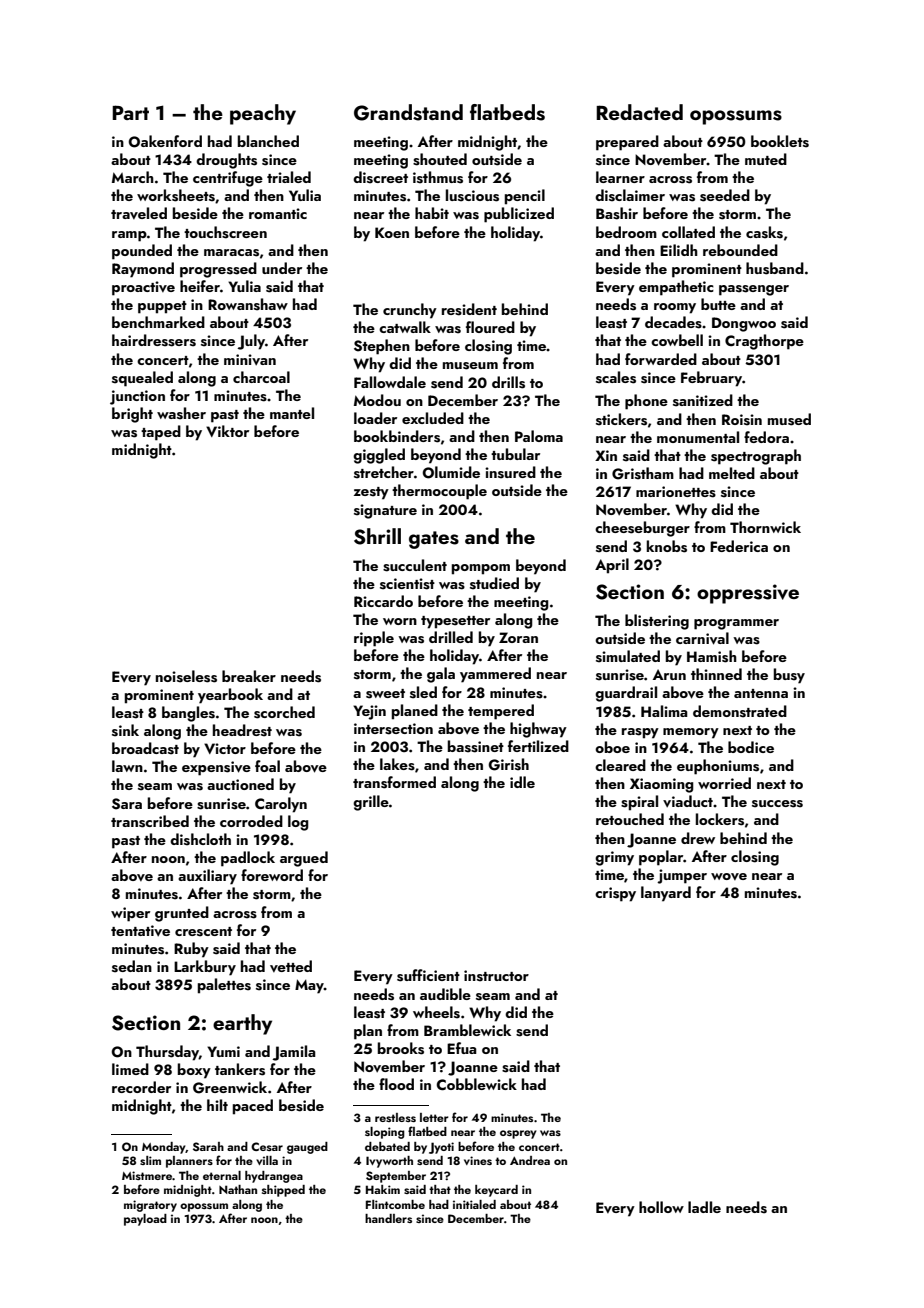 The height and width of the screenshot is (1308, 924). What do you see at coordinates (150, 1160) in the screenshot?
I see `slim` at bounding box center [150, 1160].
